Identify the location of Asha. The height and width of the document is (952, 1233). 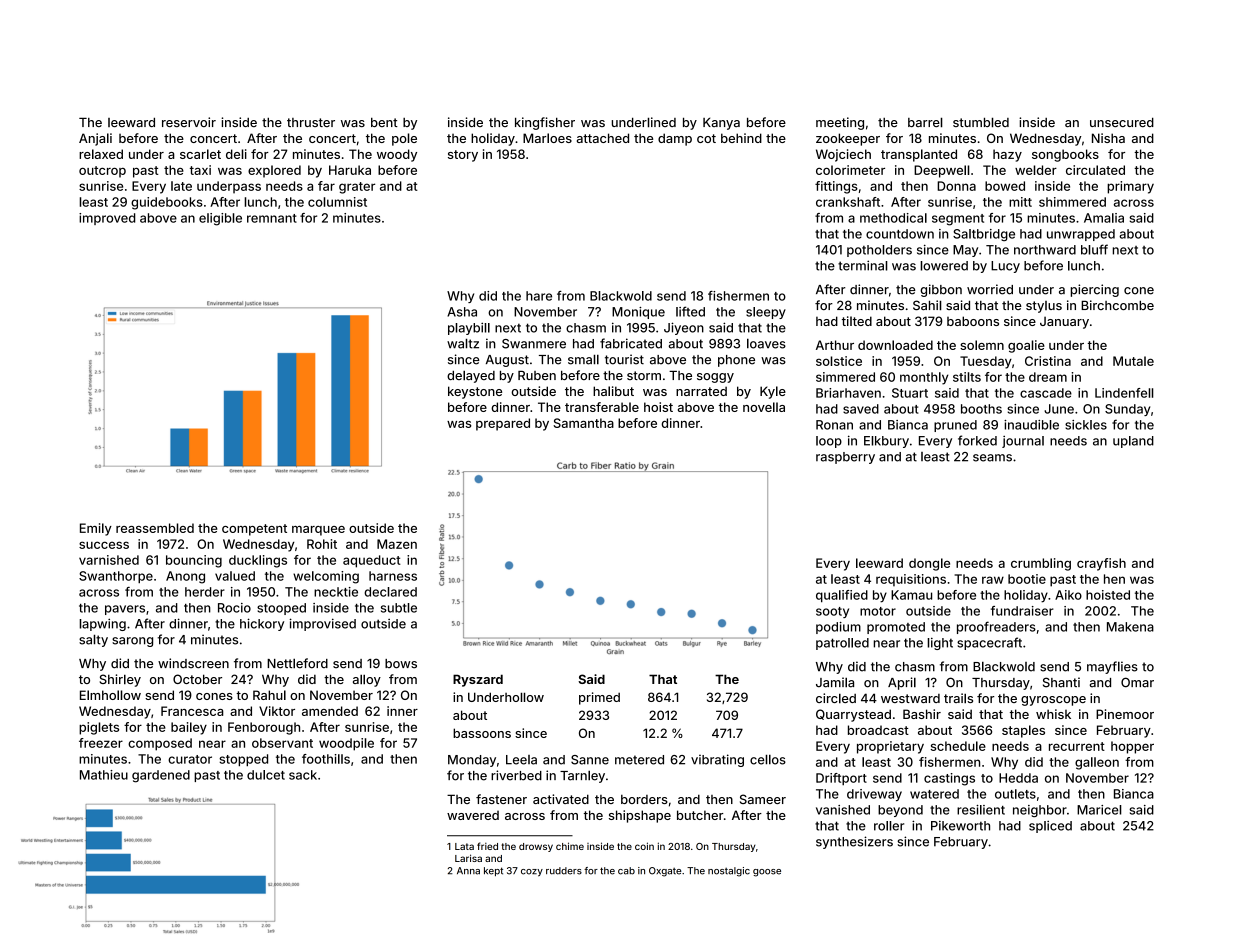
(462, 312).
